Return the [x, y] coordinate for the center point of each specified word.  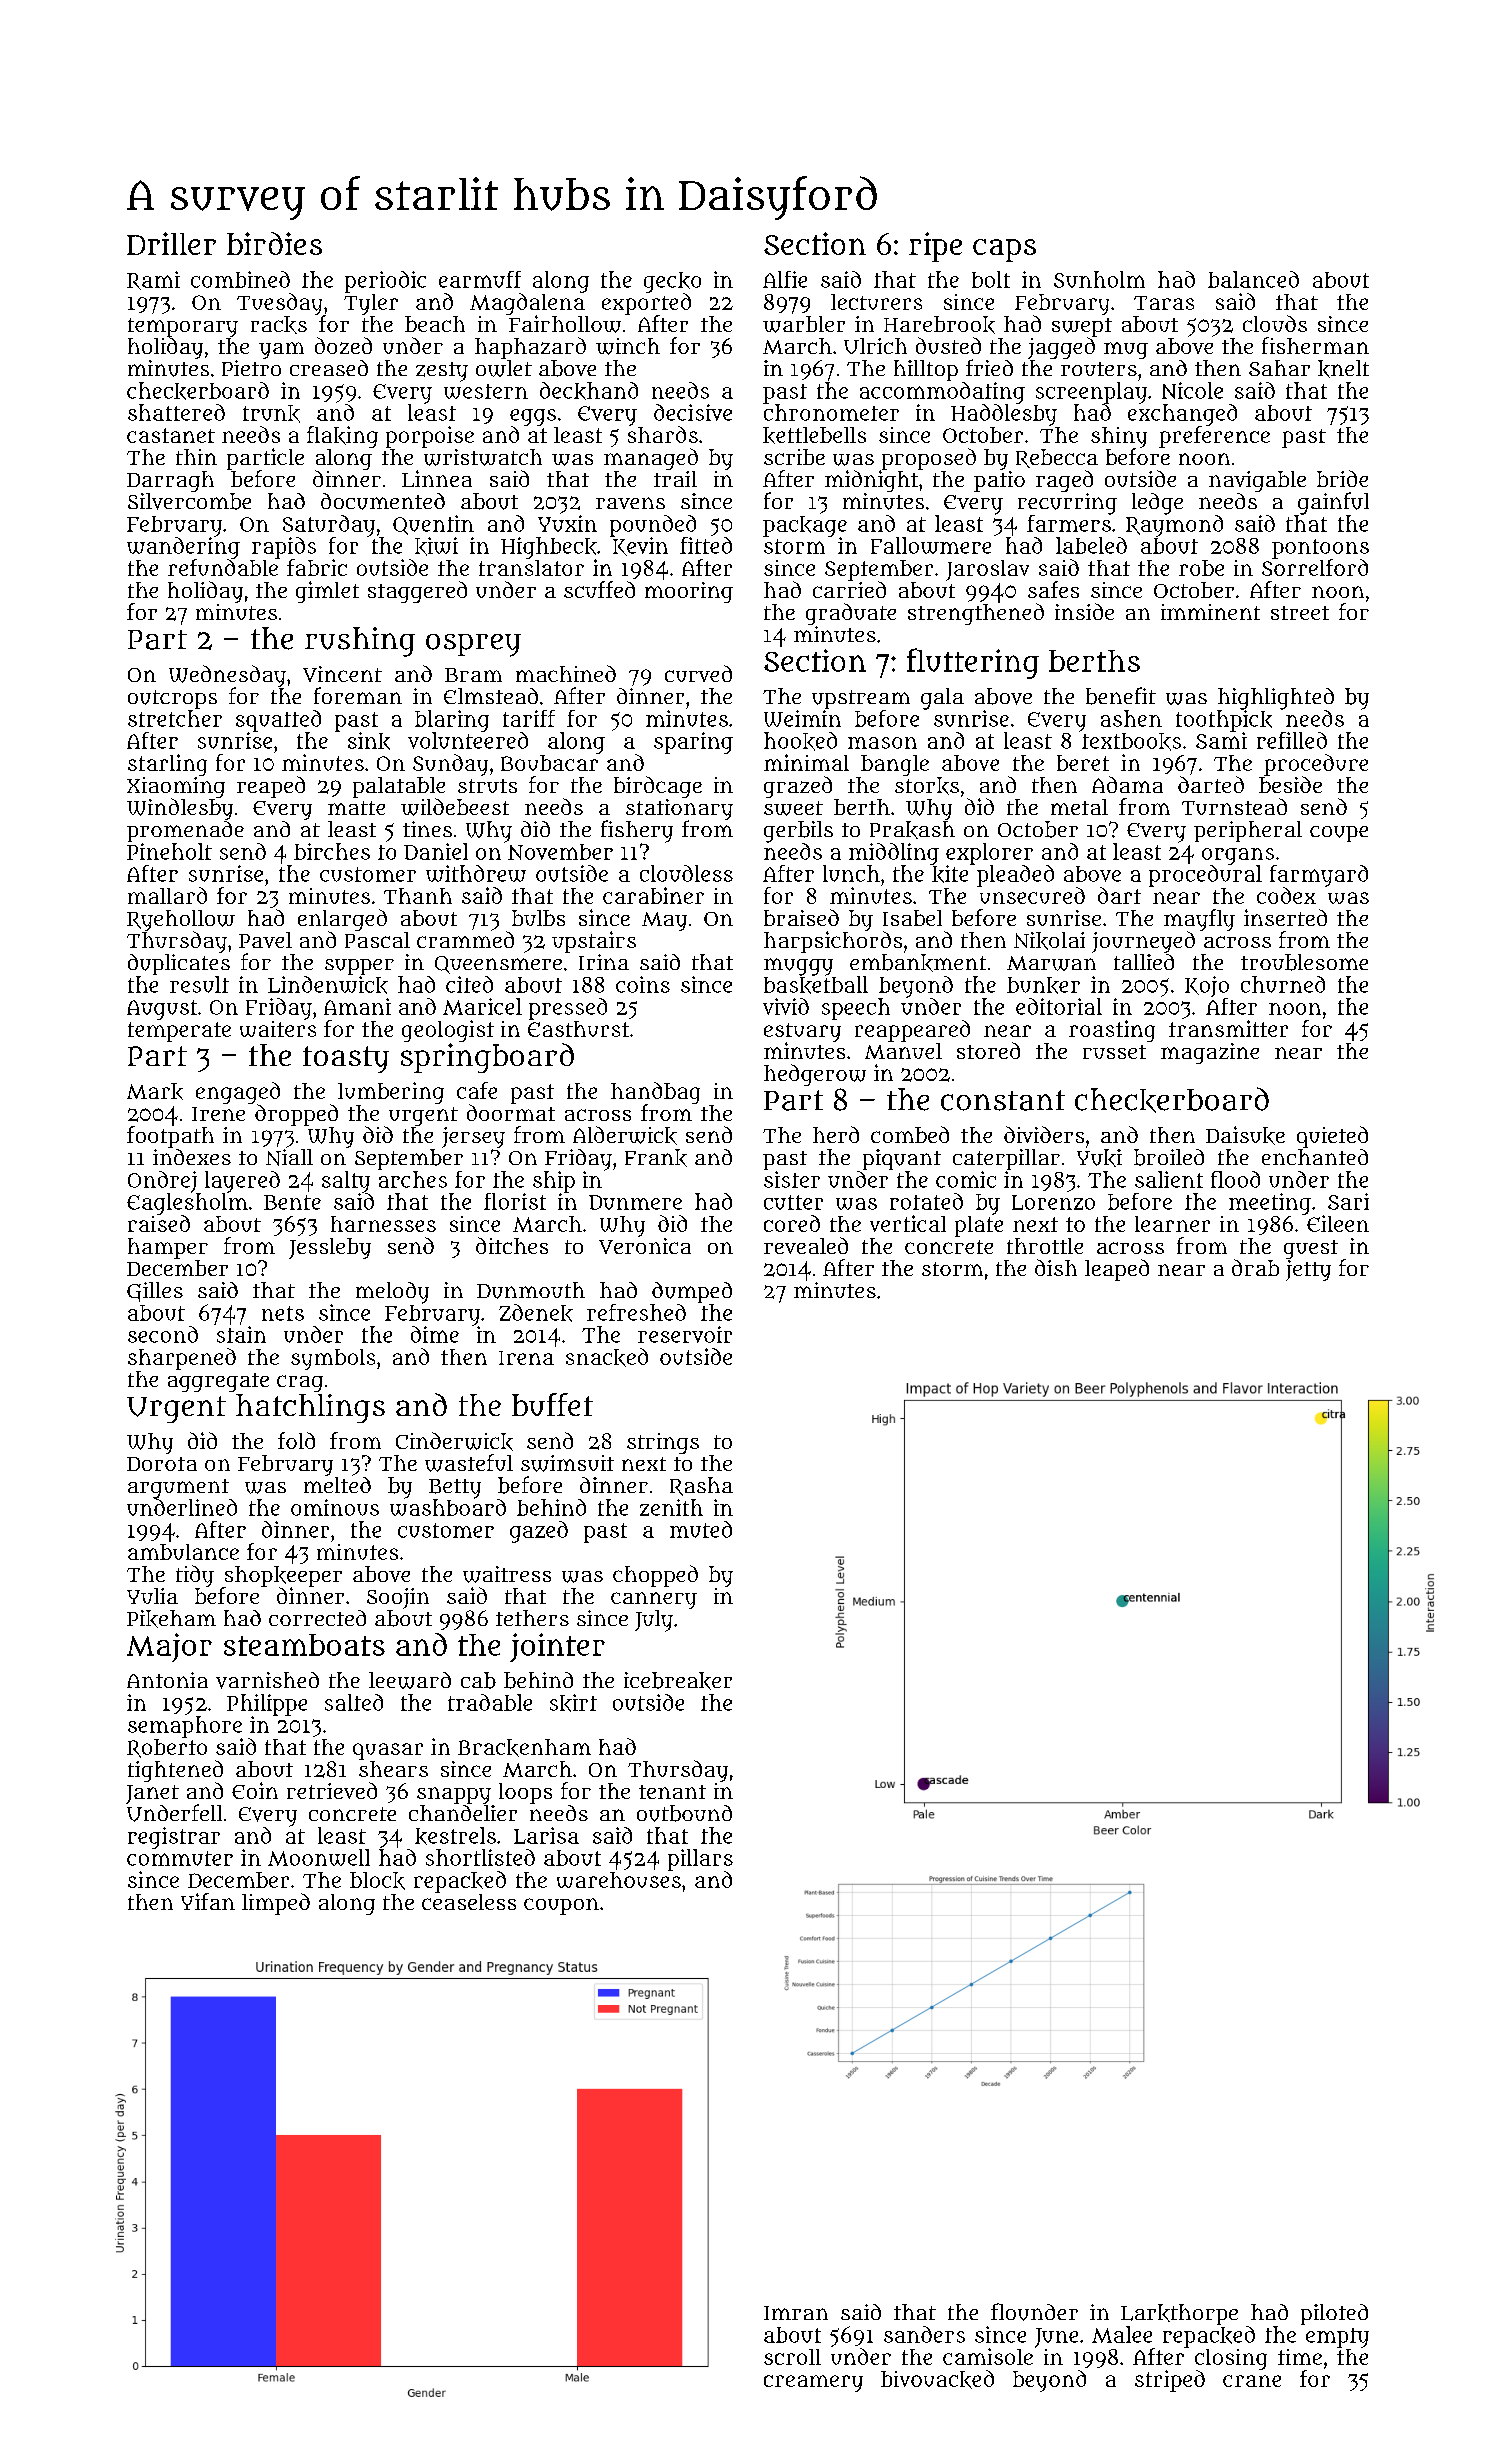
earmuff [480, 279]
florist [515, 1201]
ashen [1131, 718]
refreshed [636, 1312]
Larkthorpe [1179, 2314]
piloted [1334, 2314]
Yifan [208, 1901]
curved [698, 673]
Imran [796, 2313]
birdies [274, 243]
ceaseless [469, 1902]
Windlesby [180, 809]
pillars [700, 1860]
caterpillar [1006, 1159]
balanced [1253, 279]
